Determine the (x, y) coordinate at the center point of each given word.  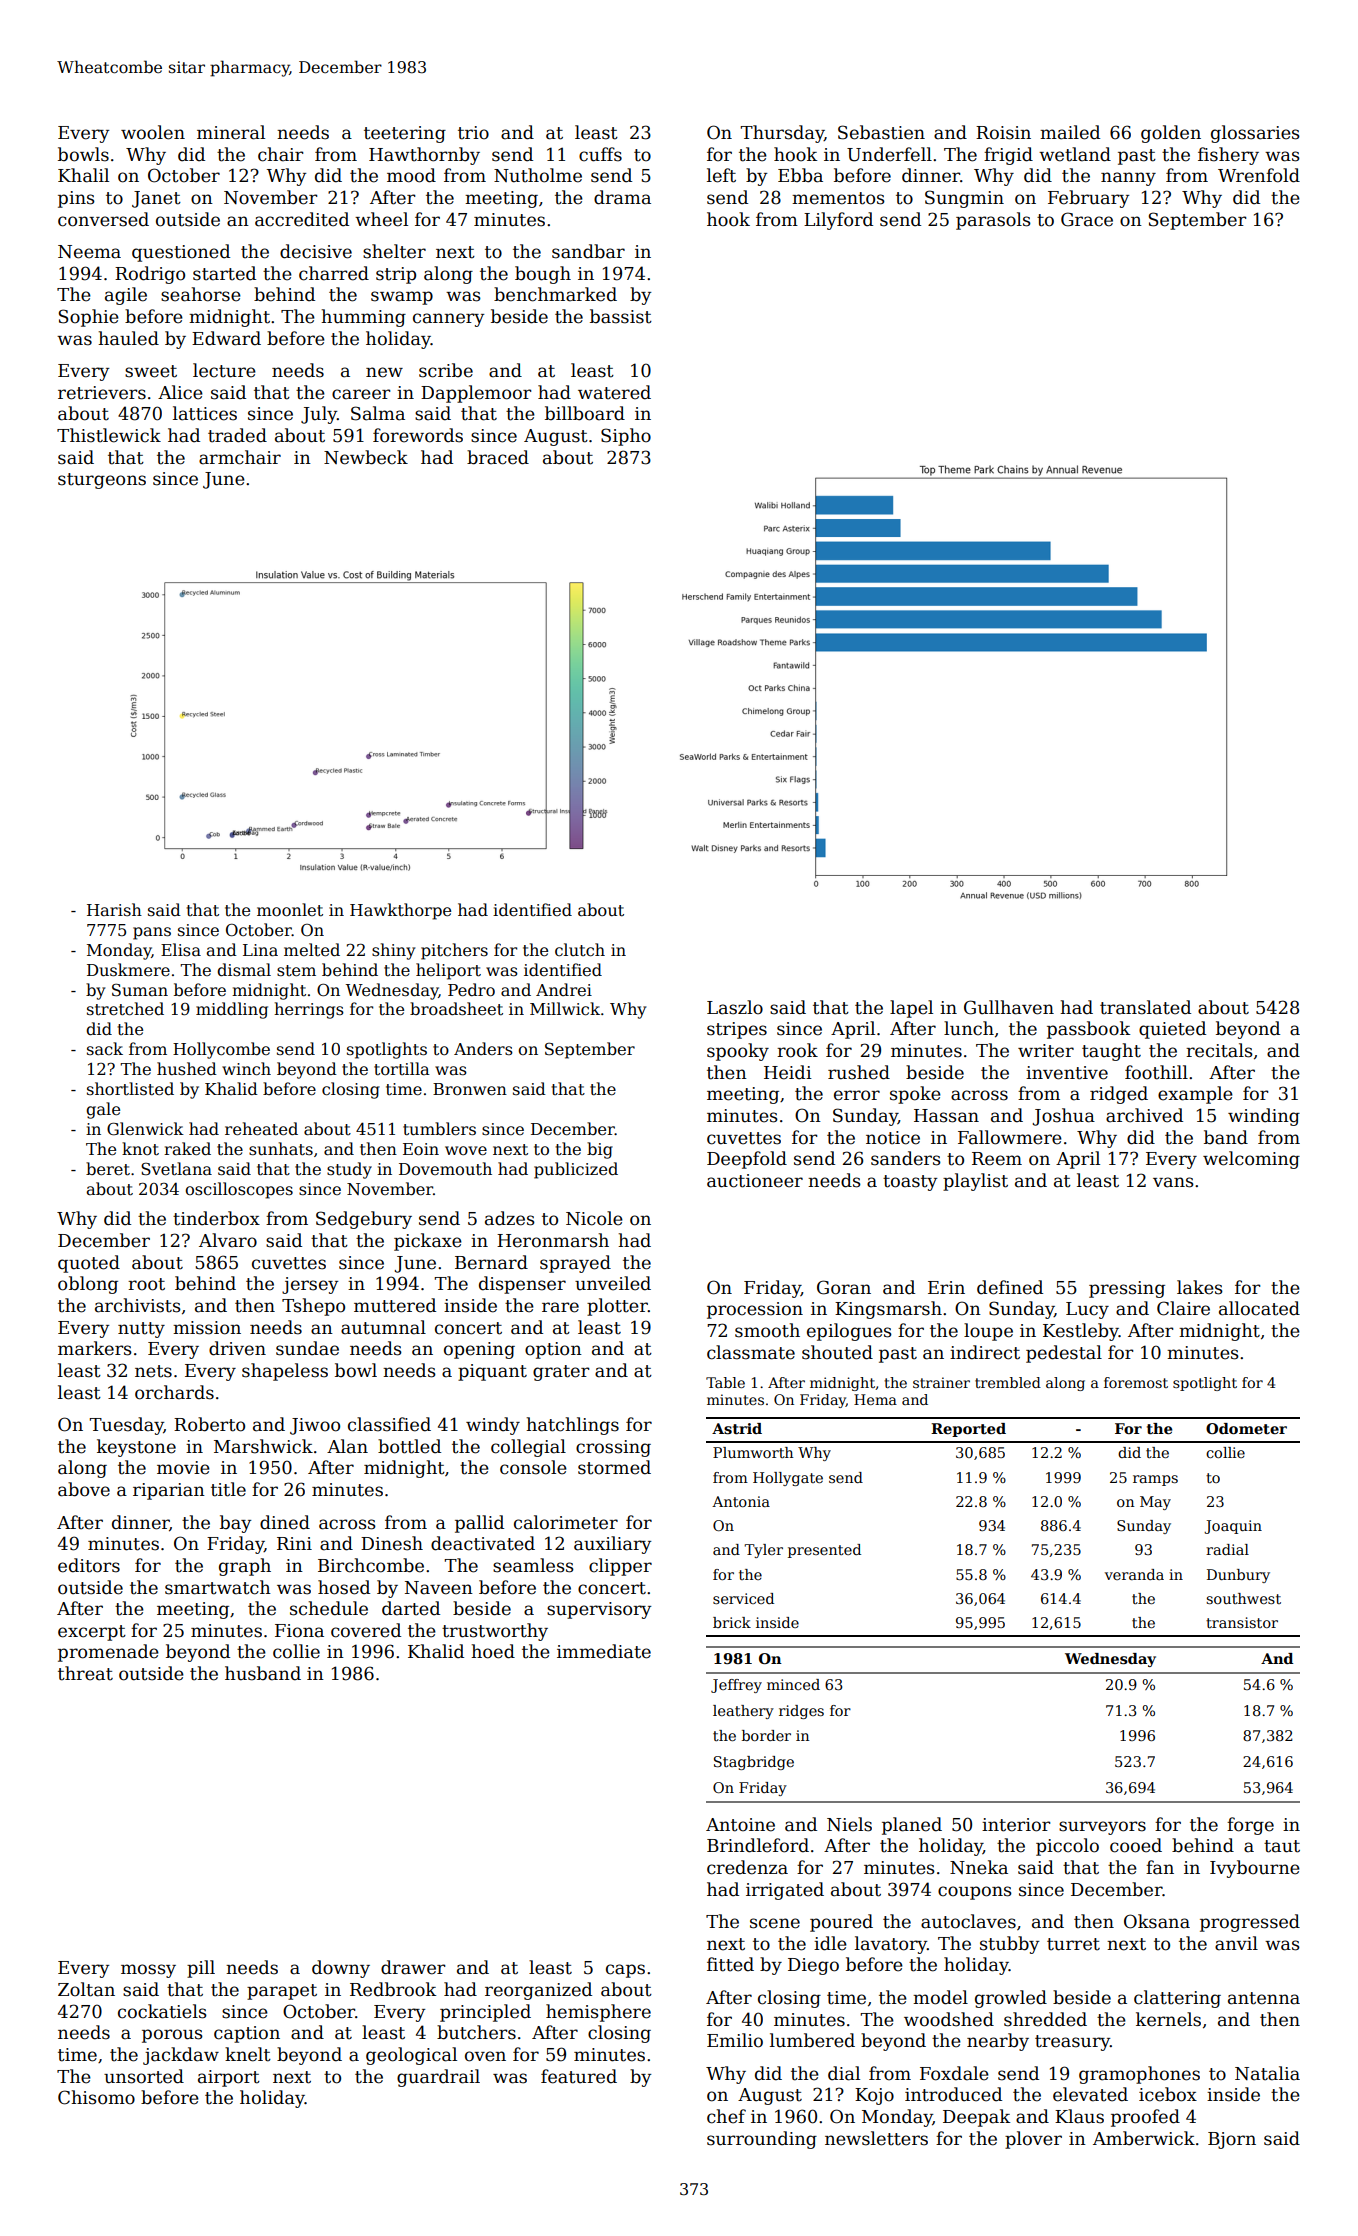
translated (1145, 1007)
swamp (402, 298)
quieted (1172, 1030)
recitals (1219, 1050)
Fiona (299, 1631)
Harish (114, 909)
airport (229, 2078)
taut (1282, 1846)
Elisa (181, 949)
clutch (580, 950)
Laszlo (735, 1007)
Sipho (626, 437)
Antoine (740, 1825)
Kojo (874, 2096)
